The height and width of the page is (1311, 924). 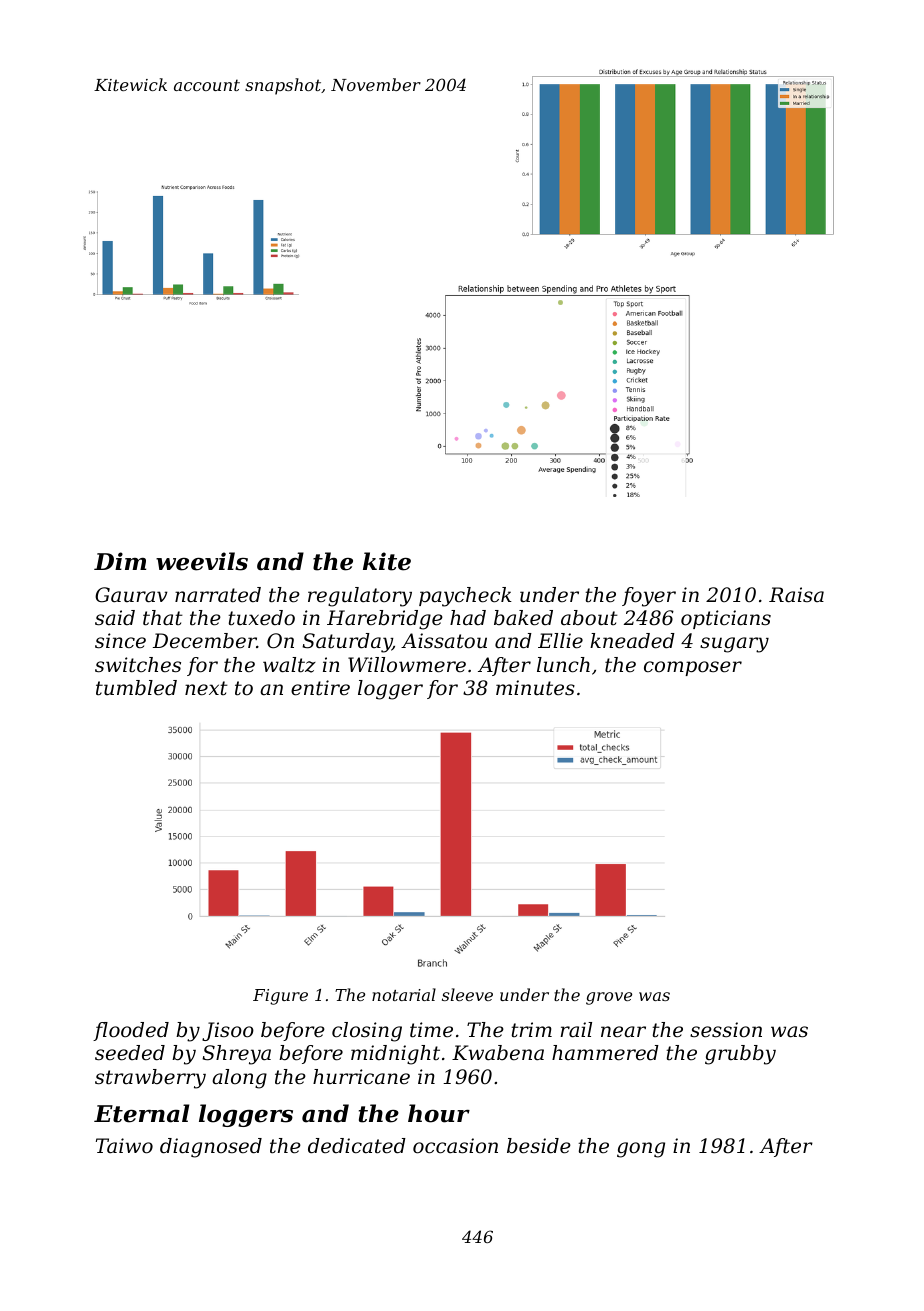 What do you see at coordinates (136, 688) in the page?
I see `tumbled` at bounding box center [136, 688].
